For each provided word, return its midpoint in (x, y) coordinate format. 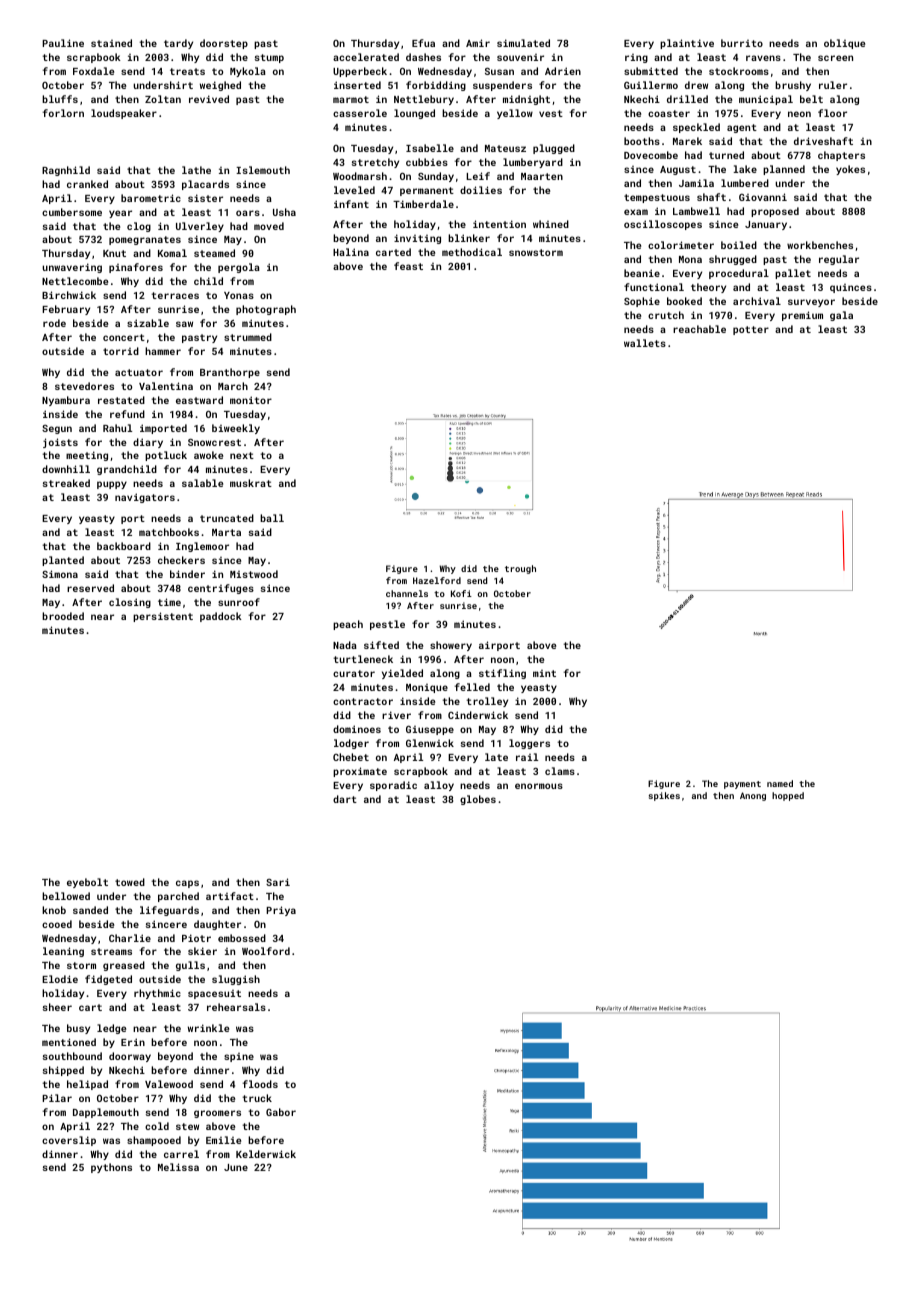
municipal (766, 100)
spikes (664, 796)
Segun (57, 429)
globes (478, 800)
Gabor (281, 1112)
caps (187, 884)
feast (408, 266)
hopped (788, 796)
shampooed (154, 1141)
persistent (163, 617)
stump (269, 58)
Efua (423, 43)
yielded (402, 674)
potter (751, 330)
